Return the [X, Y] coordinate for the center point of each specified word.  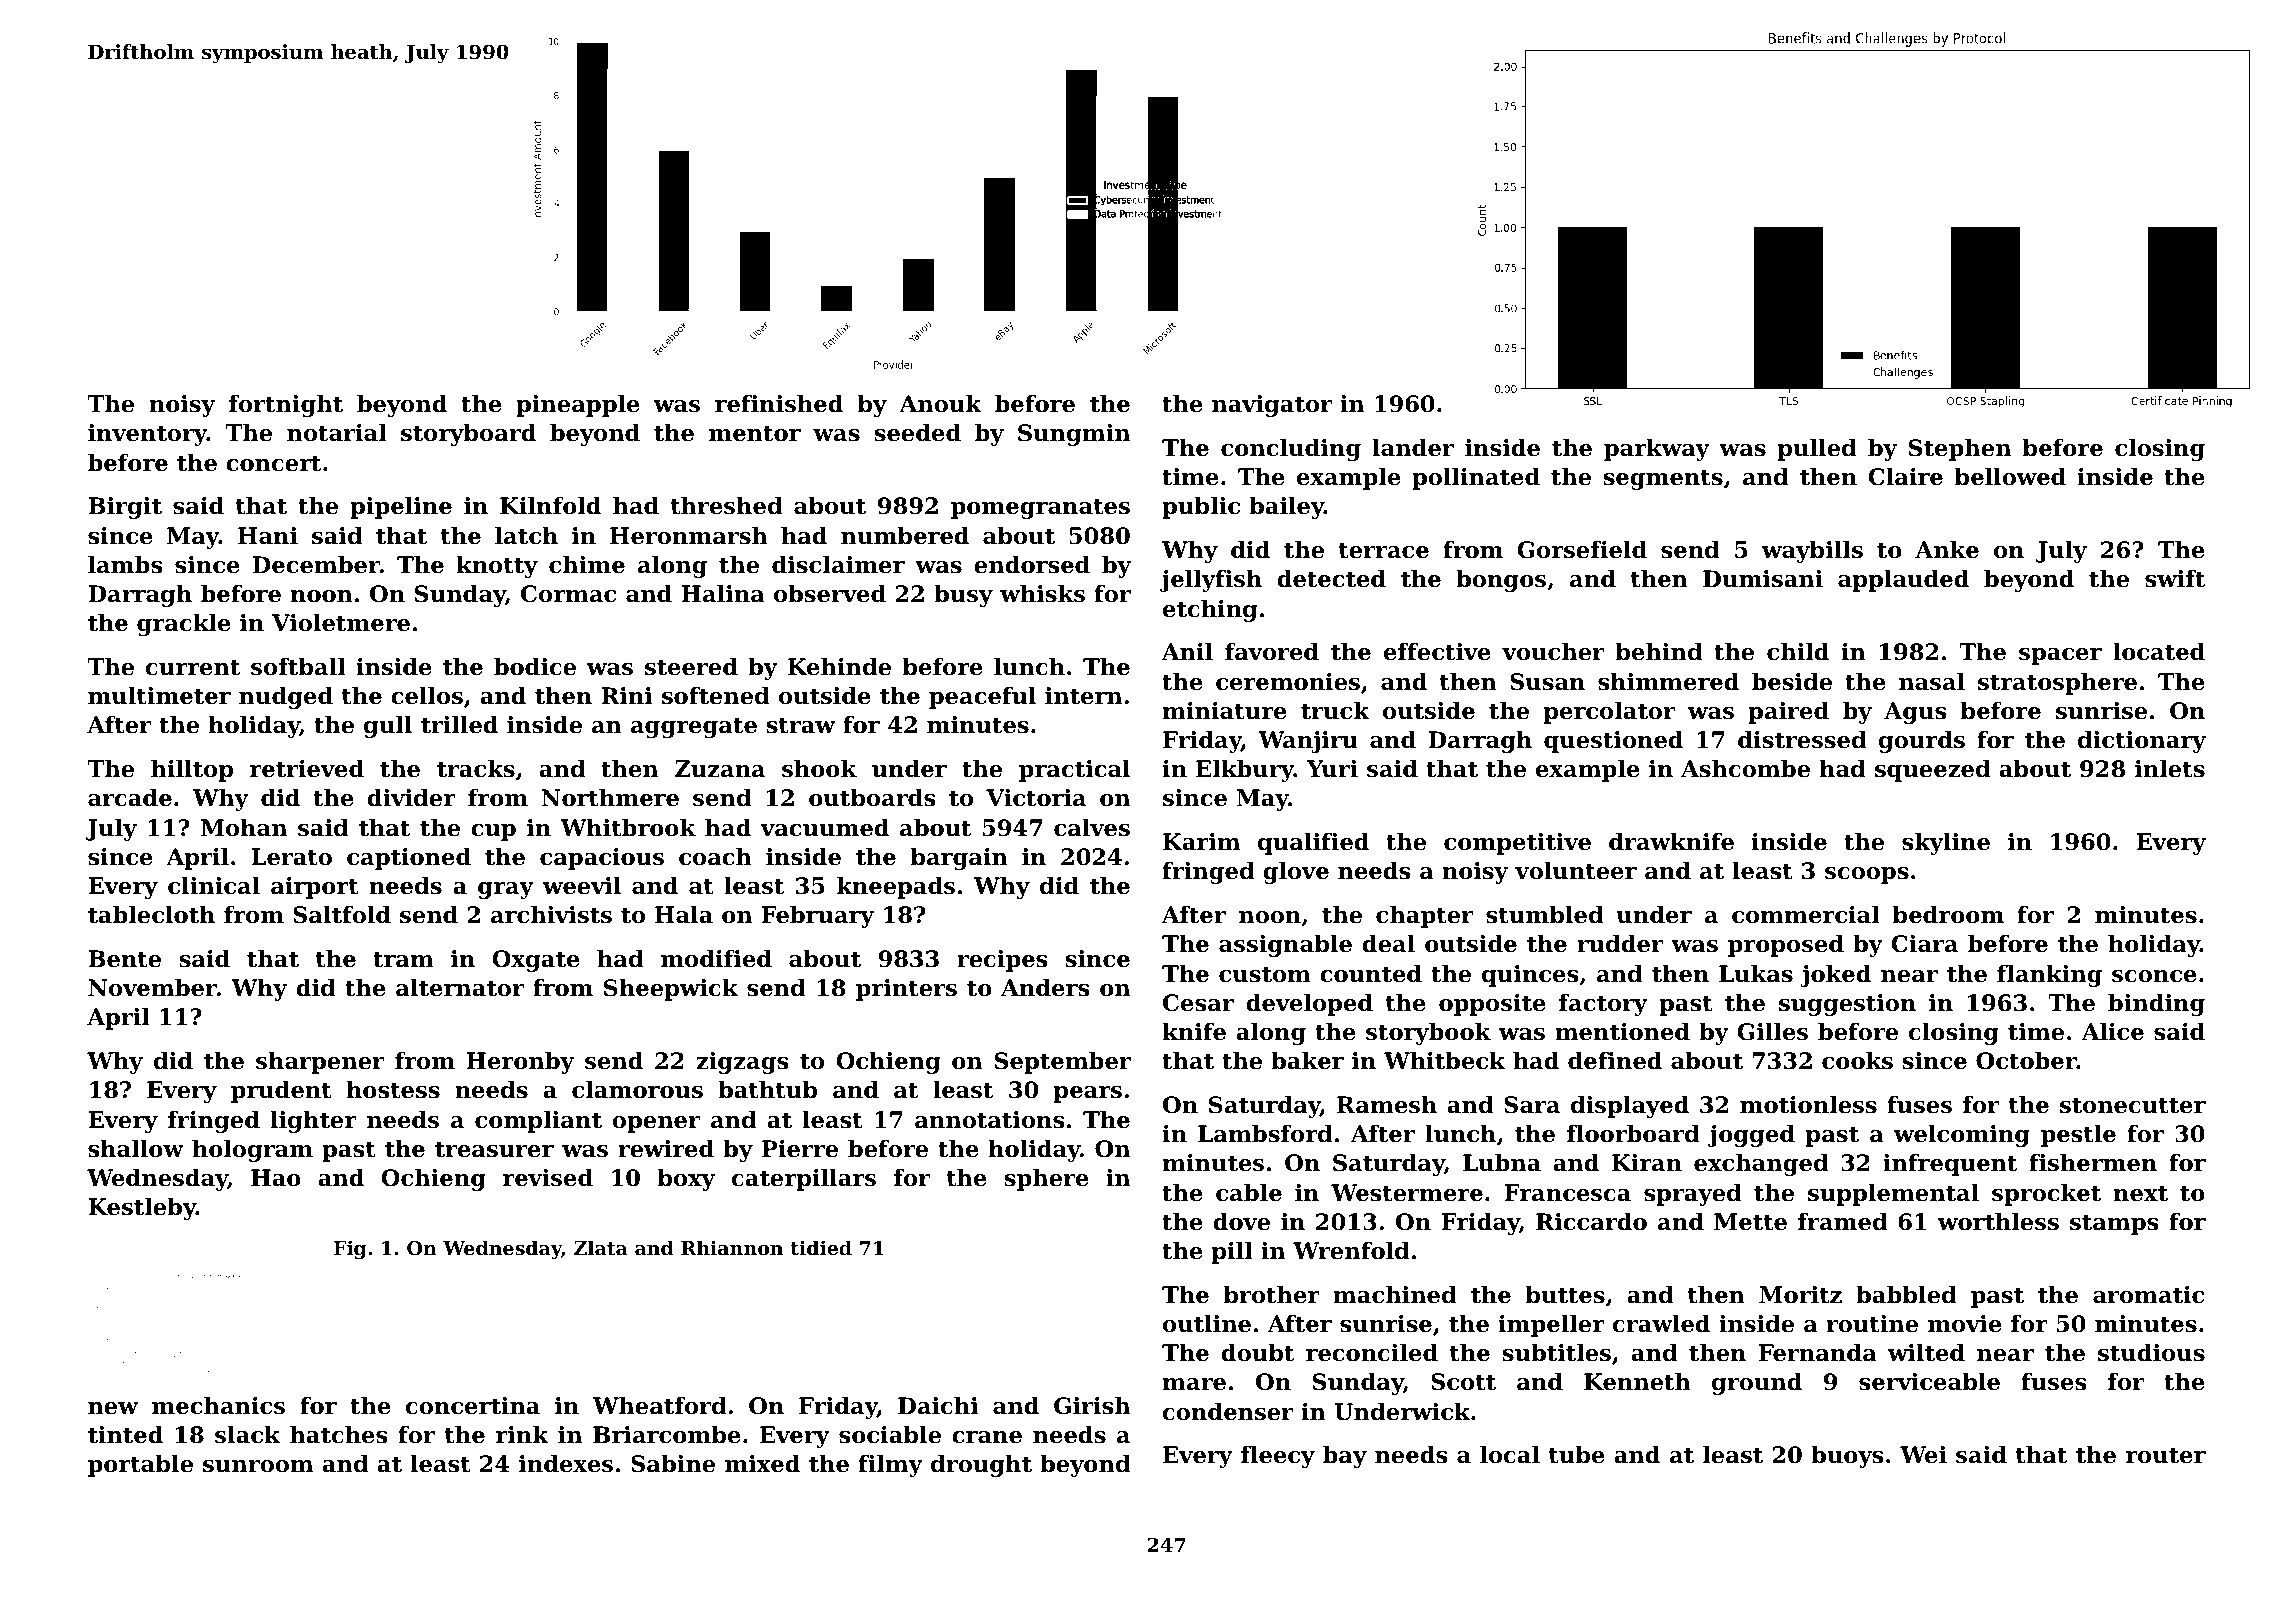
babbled [1906, 1295]
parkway [1657, 450]
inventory [147, 435]
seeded [917, 433]
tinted [125, 1435]
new [113, 1408]
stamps [2114, 1224]
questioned [1613, 742]
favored [1272, 652]
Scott [1463, 1382]
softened [716, 696]
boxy [686, 1180]
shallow [136, 1149]
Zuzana [720, 769]
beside [1792, 682]
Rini [627, 695]
